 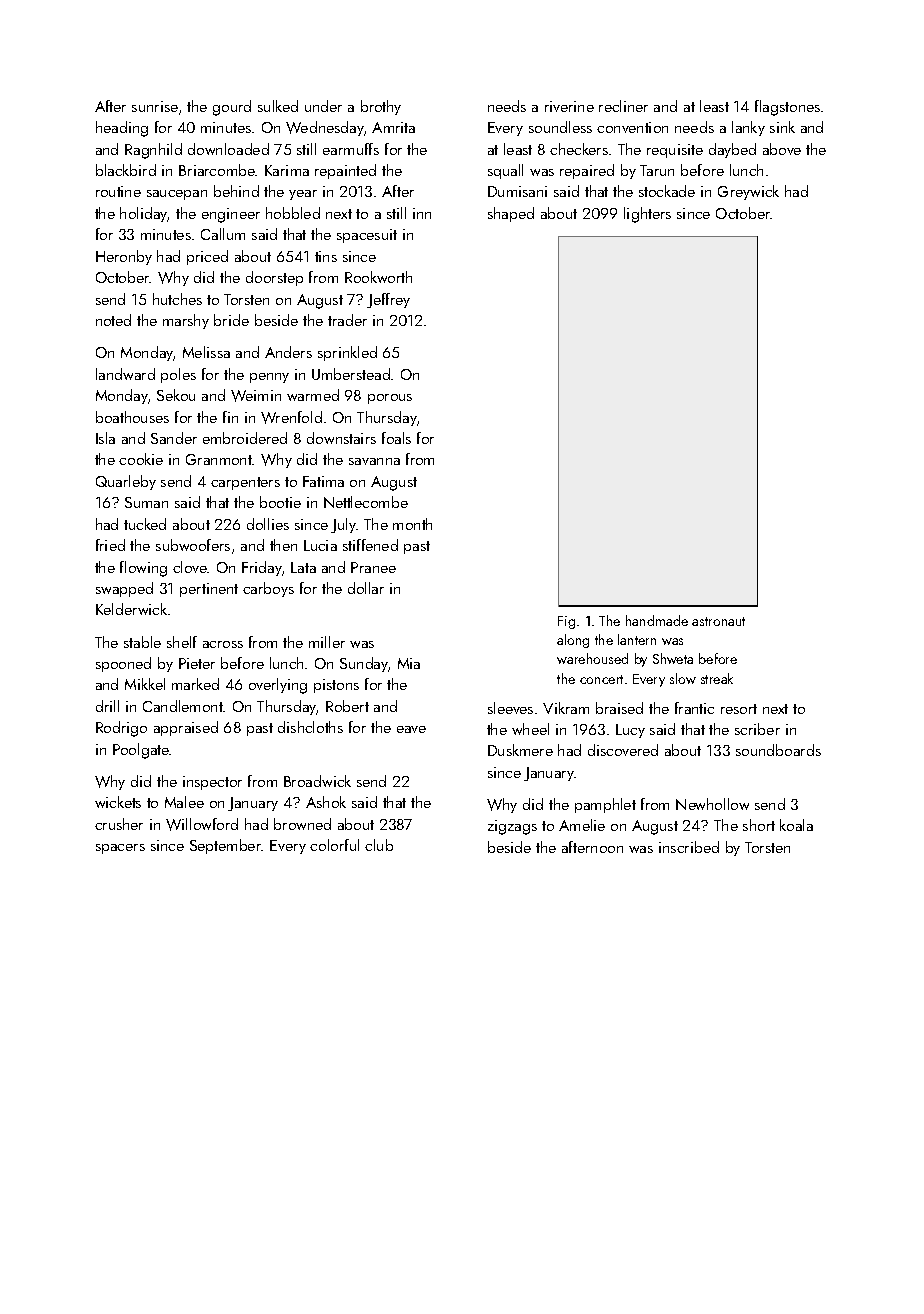 What do you see at coordinates (412, 524) in the screenshot?
I see `month` at bounding box center [412, 524].
